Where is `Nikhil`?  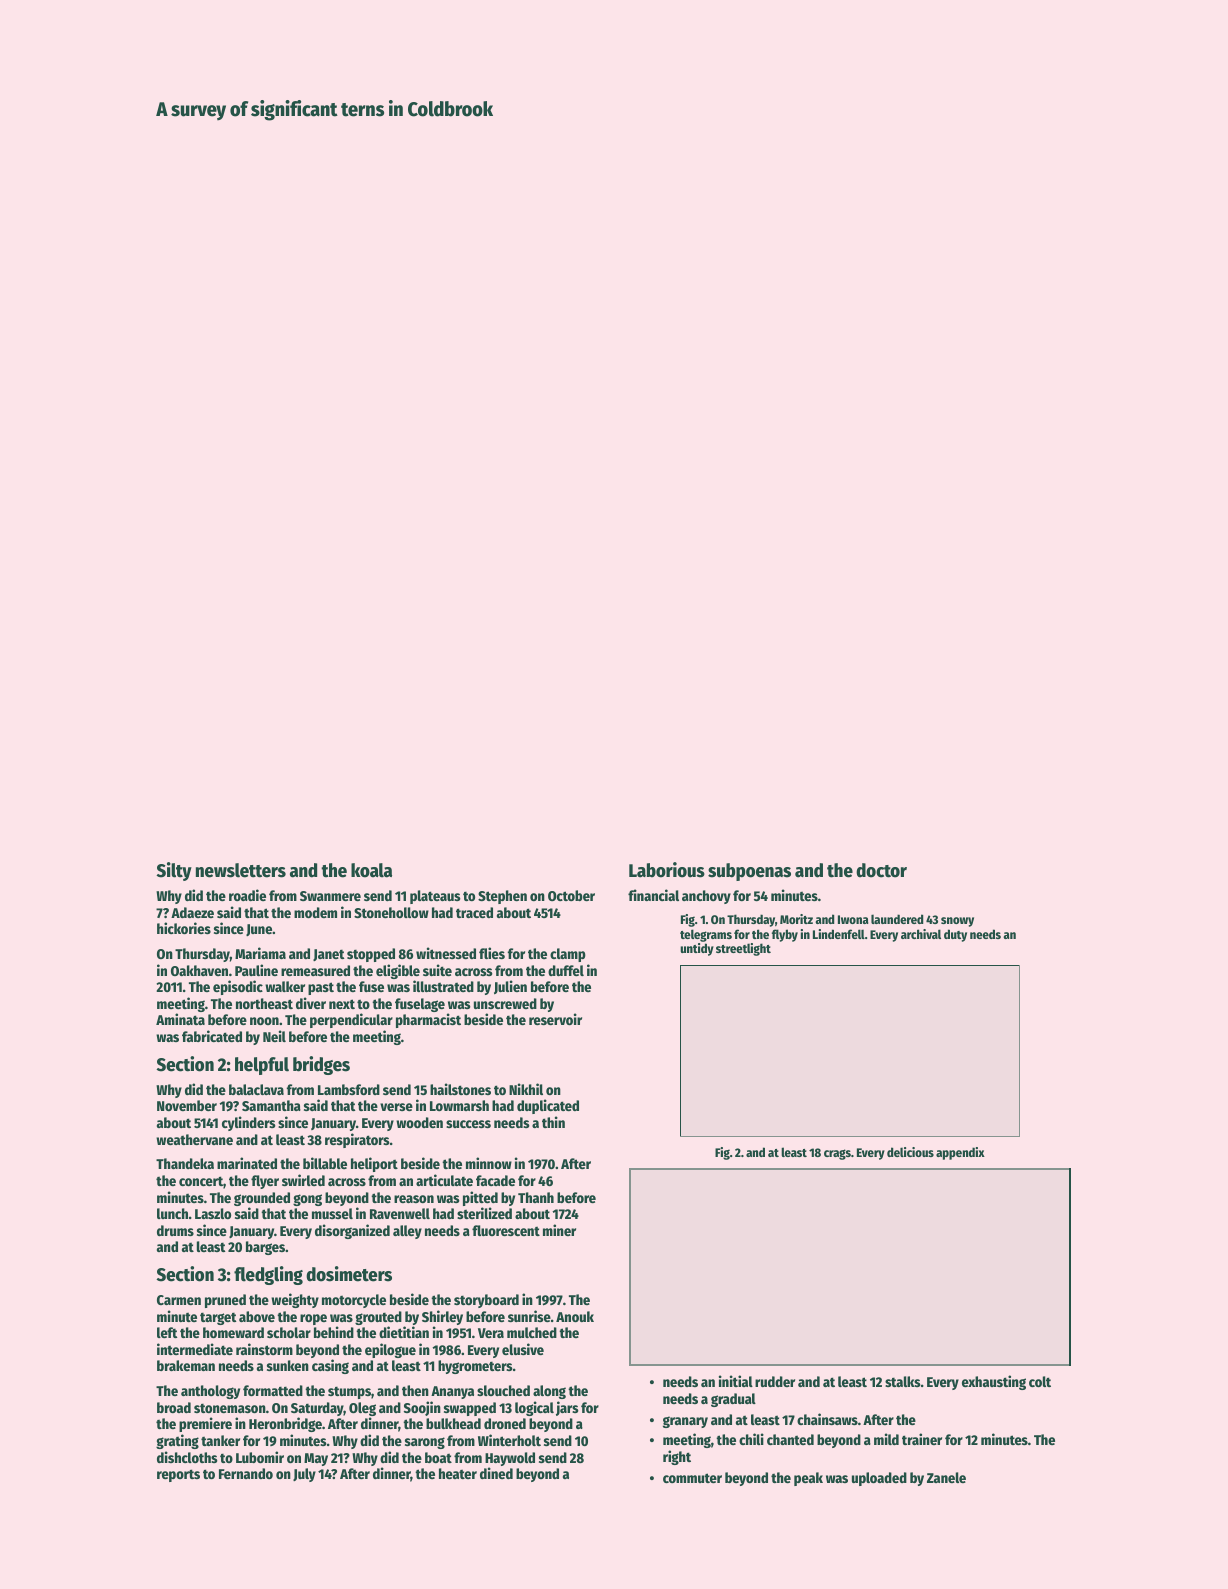 Nikhil is located at coordinates (526, 1089).
